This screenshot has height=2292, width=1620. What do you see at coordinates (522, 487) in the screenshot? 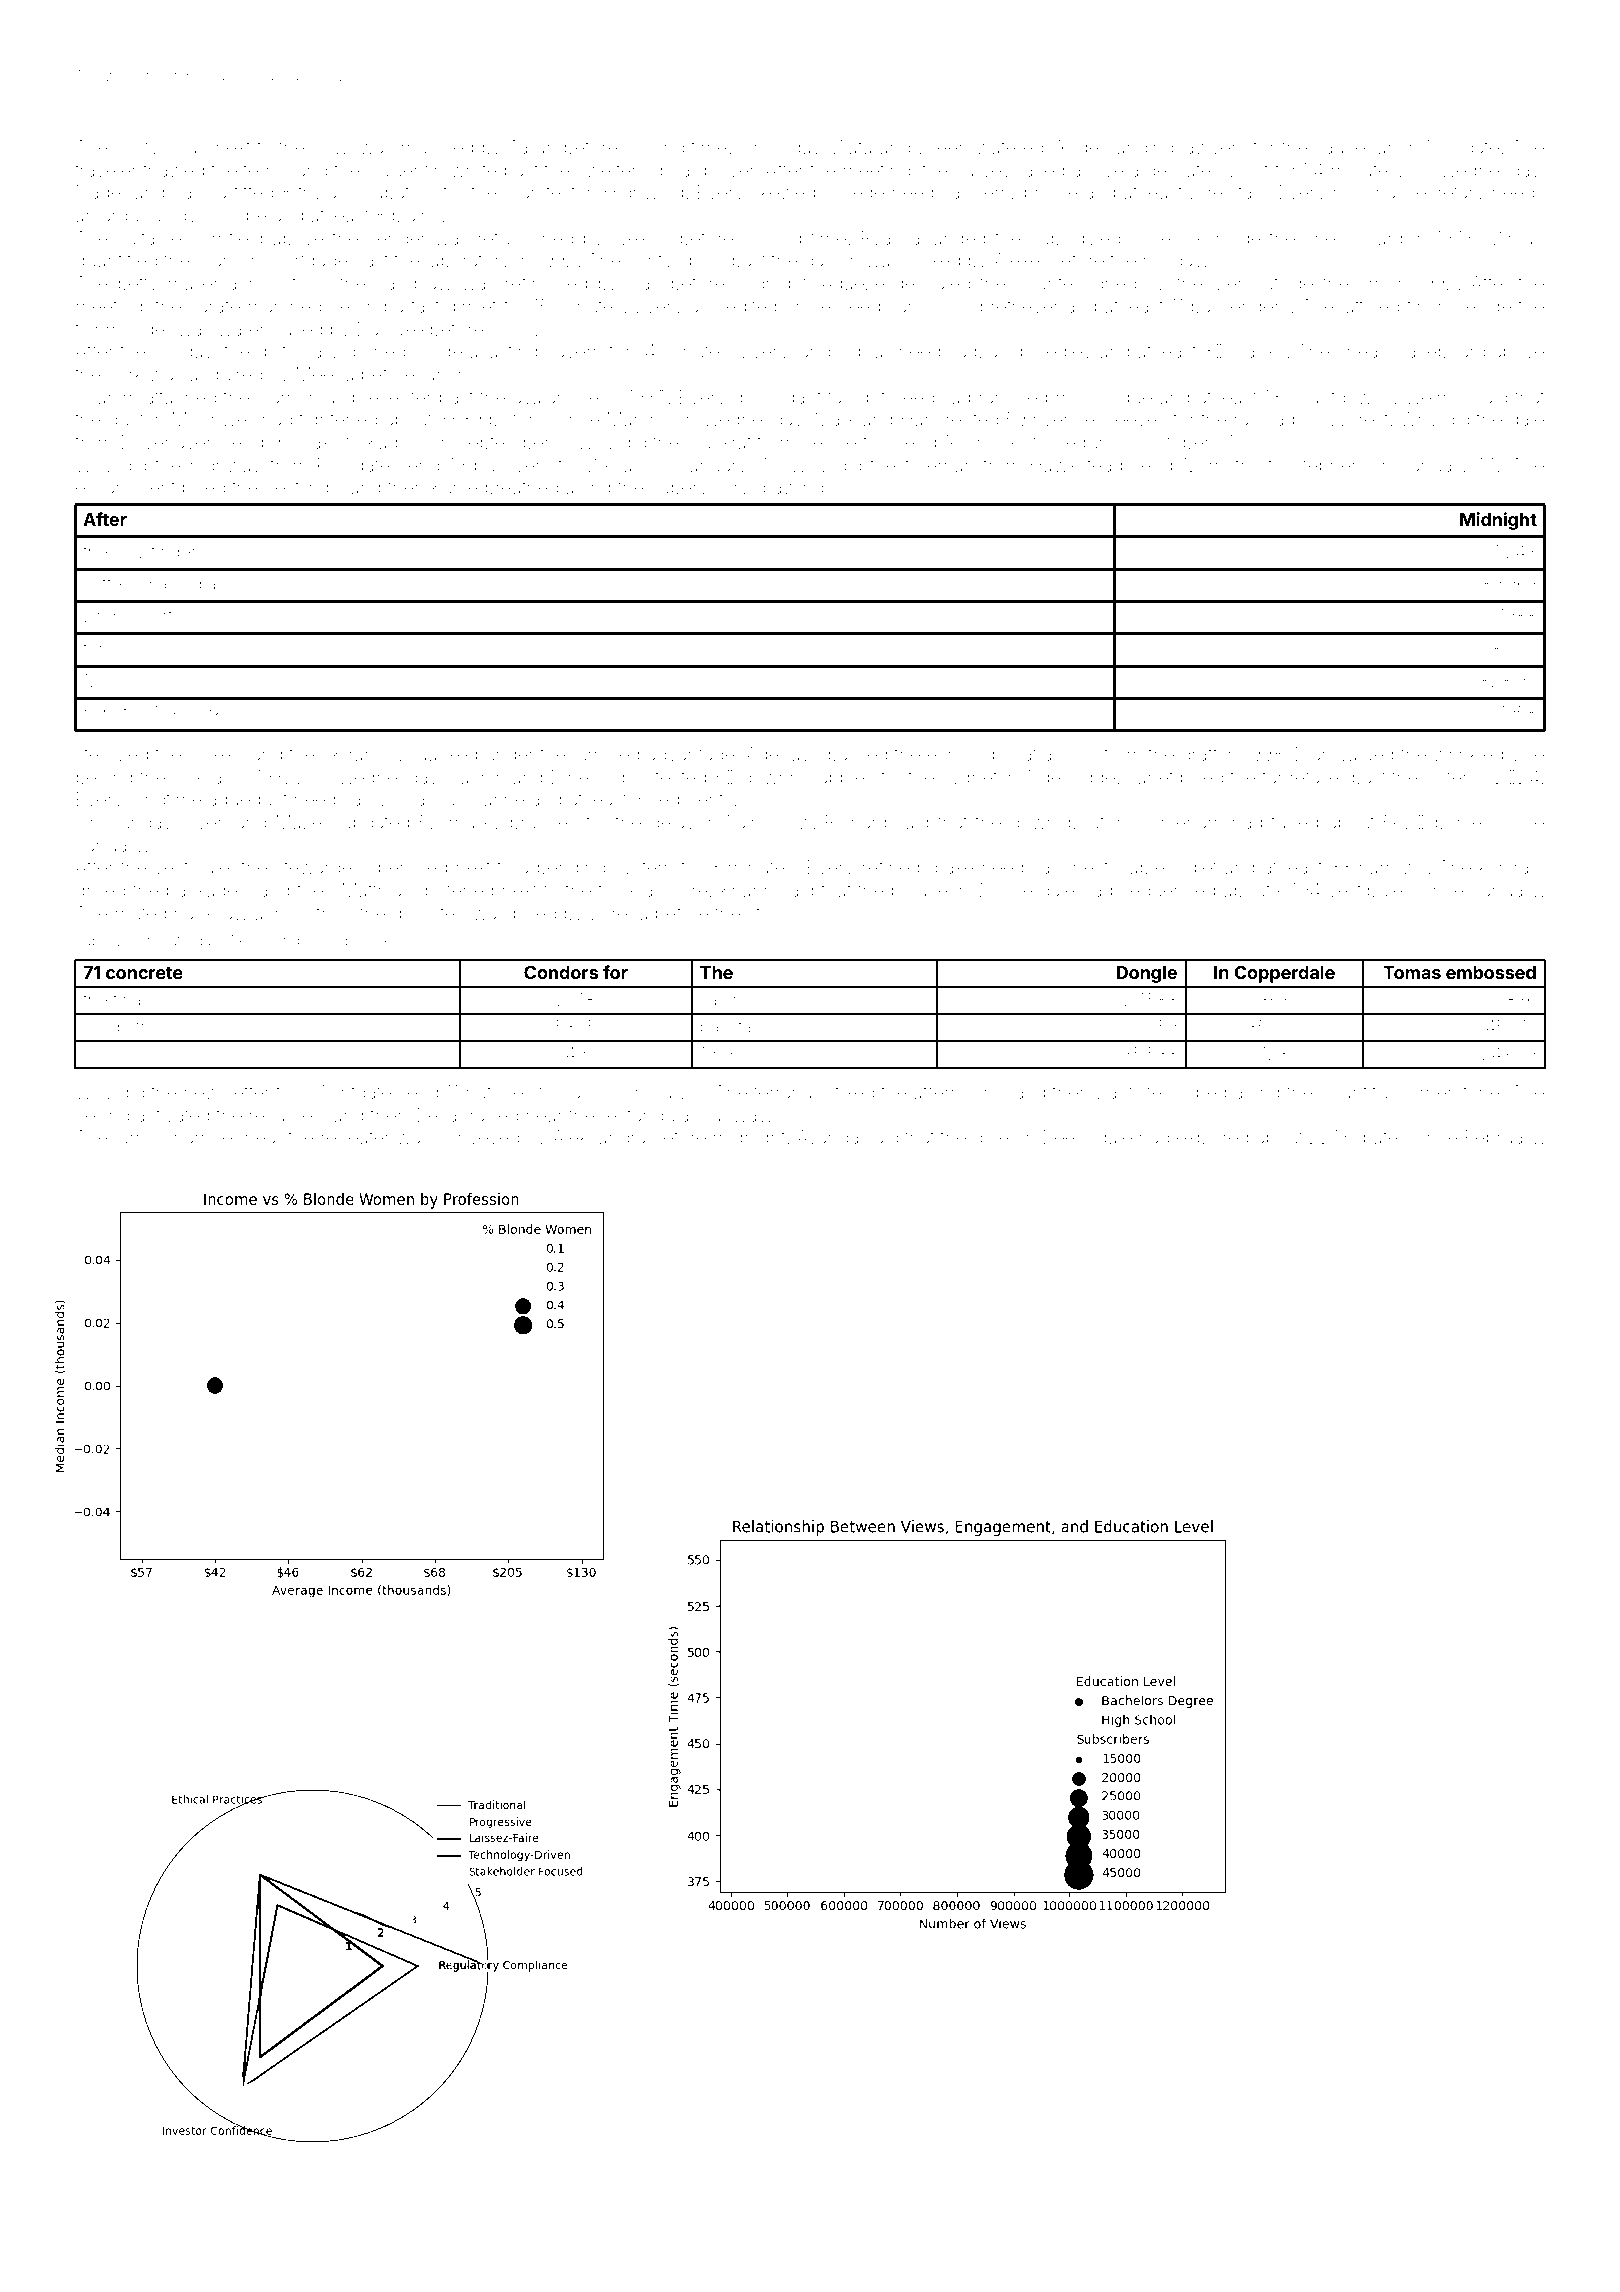
I see `breathed` at bounding box center [522, 487].
